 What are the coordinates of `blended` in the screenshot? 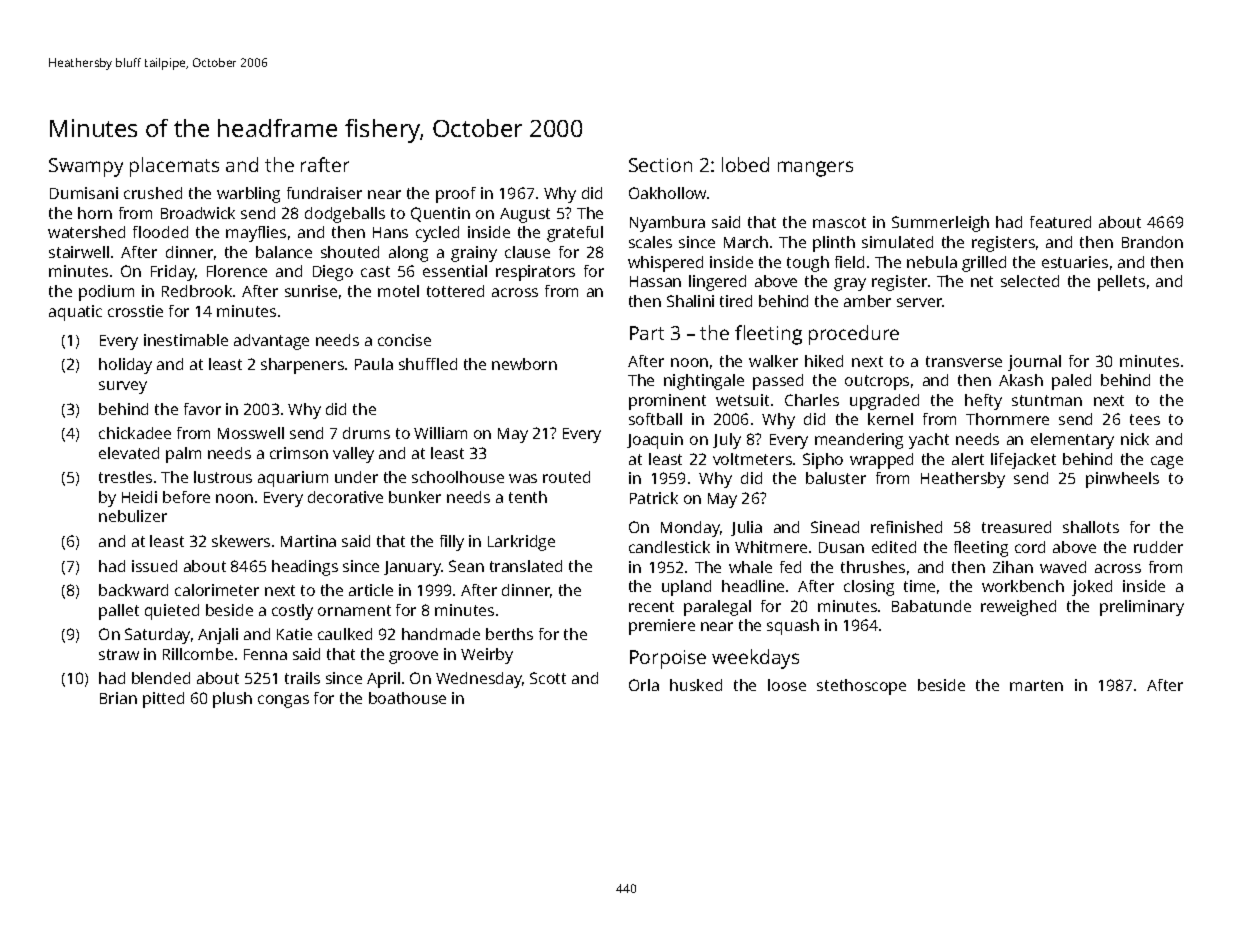 It's located at (161, 678).
